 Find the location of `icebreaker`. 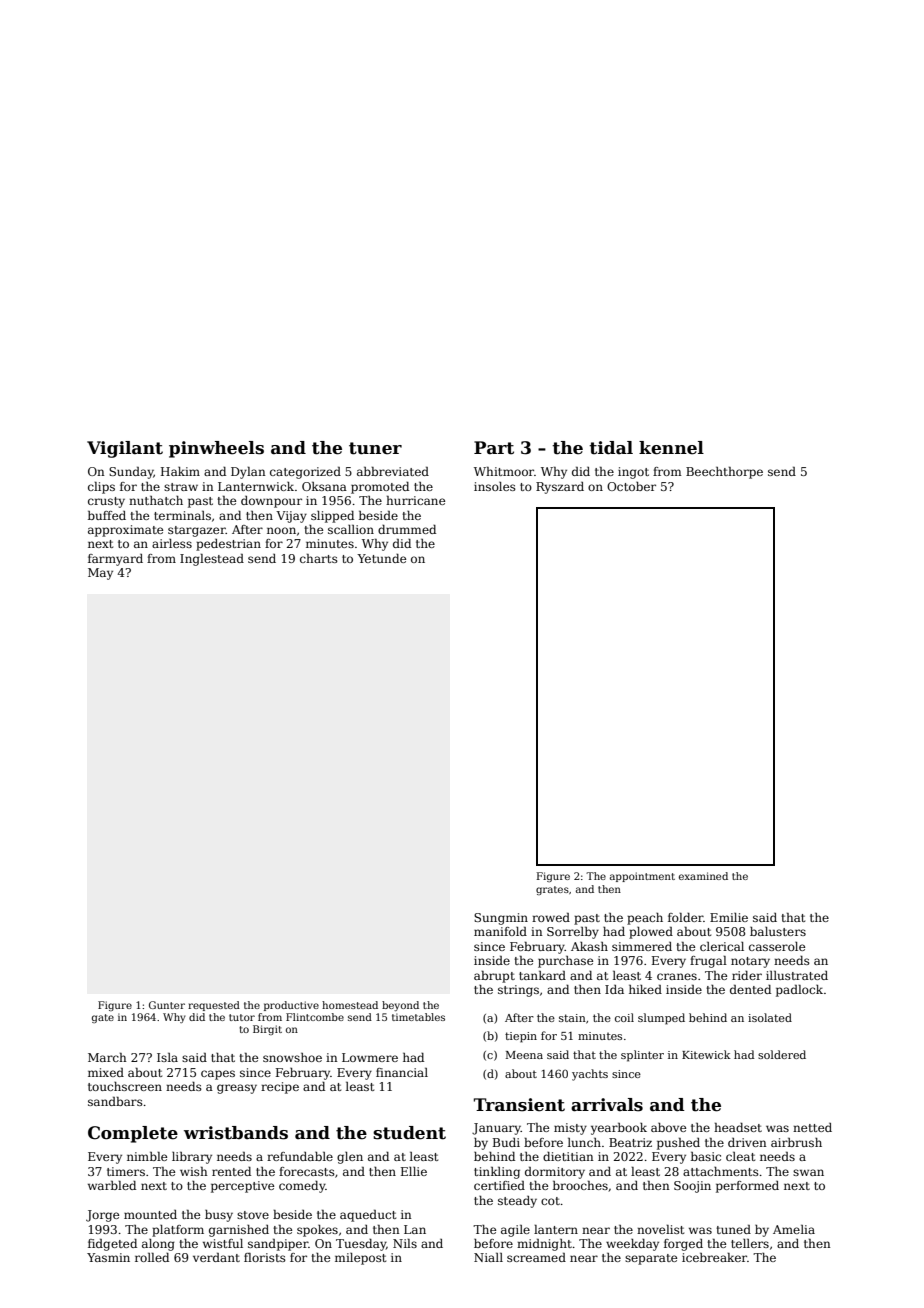

icebreaker is located at coordinates (714, 1257).
